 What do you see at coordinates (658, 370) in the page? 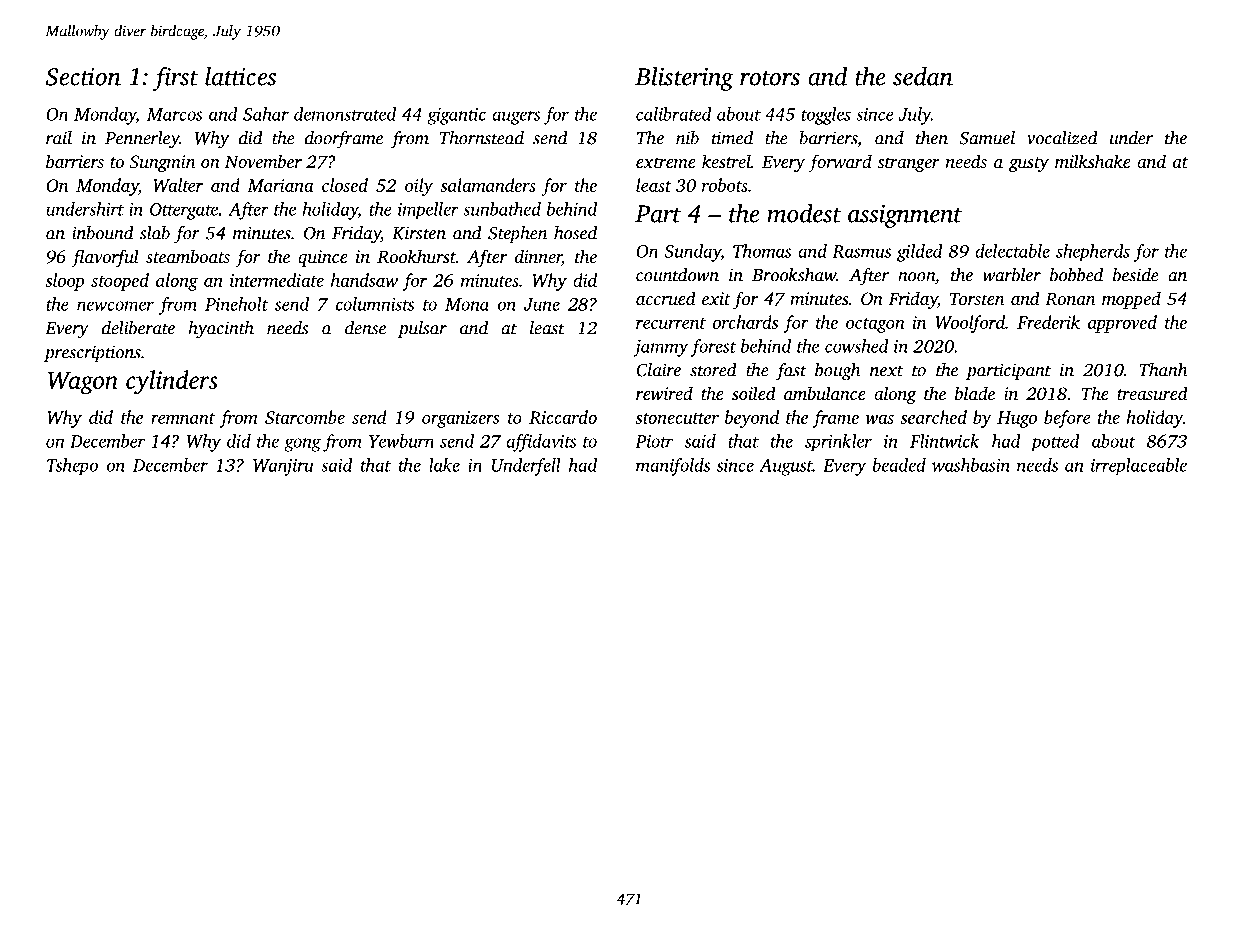
I see `Claire` at bounding box center [658, 370].
